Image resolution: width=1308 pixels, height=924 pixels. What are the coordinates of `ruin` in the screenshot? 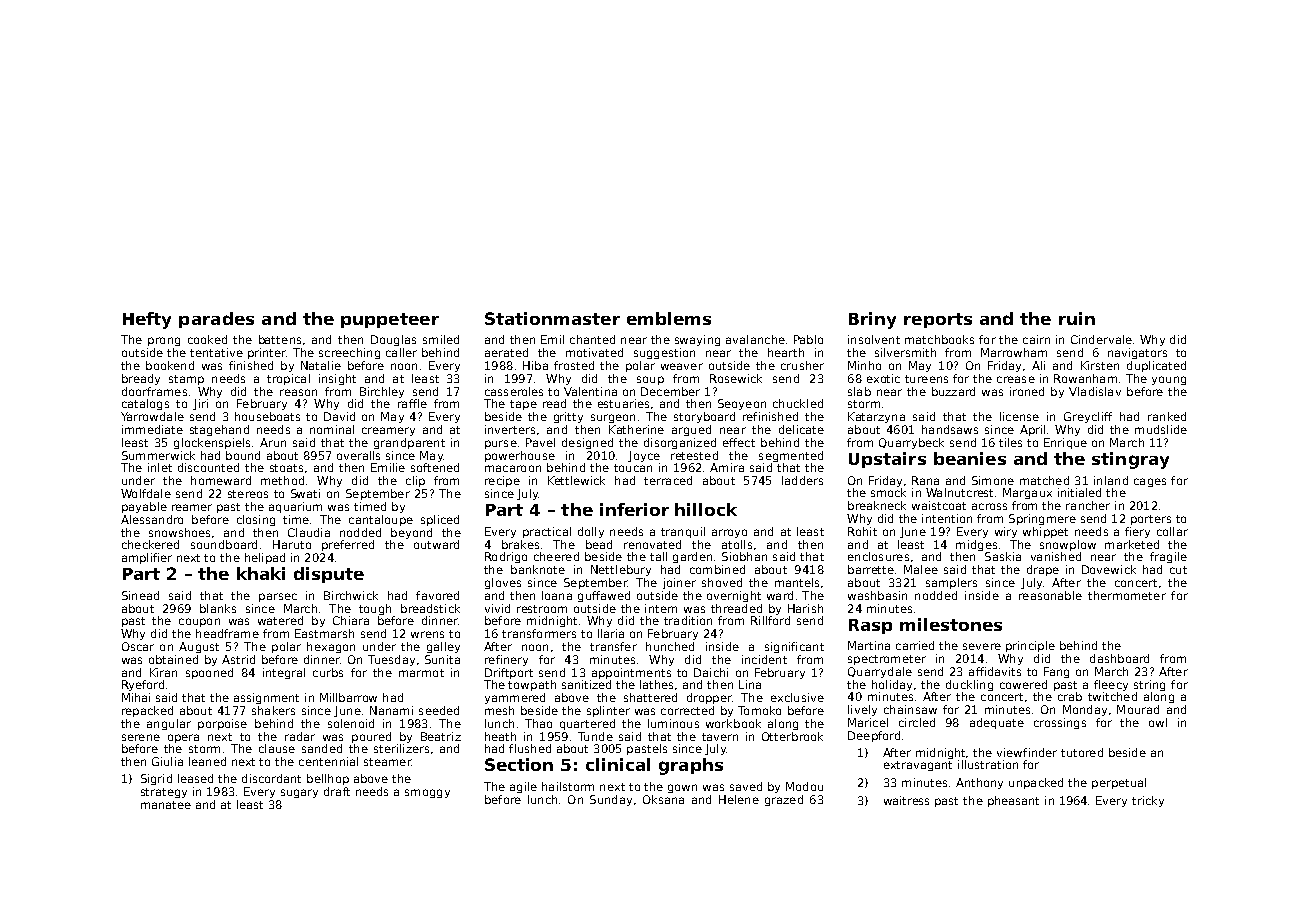 It's located at (1077, 318).
